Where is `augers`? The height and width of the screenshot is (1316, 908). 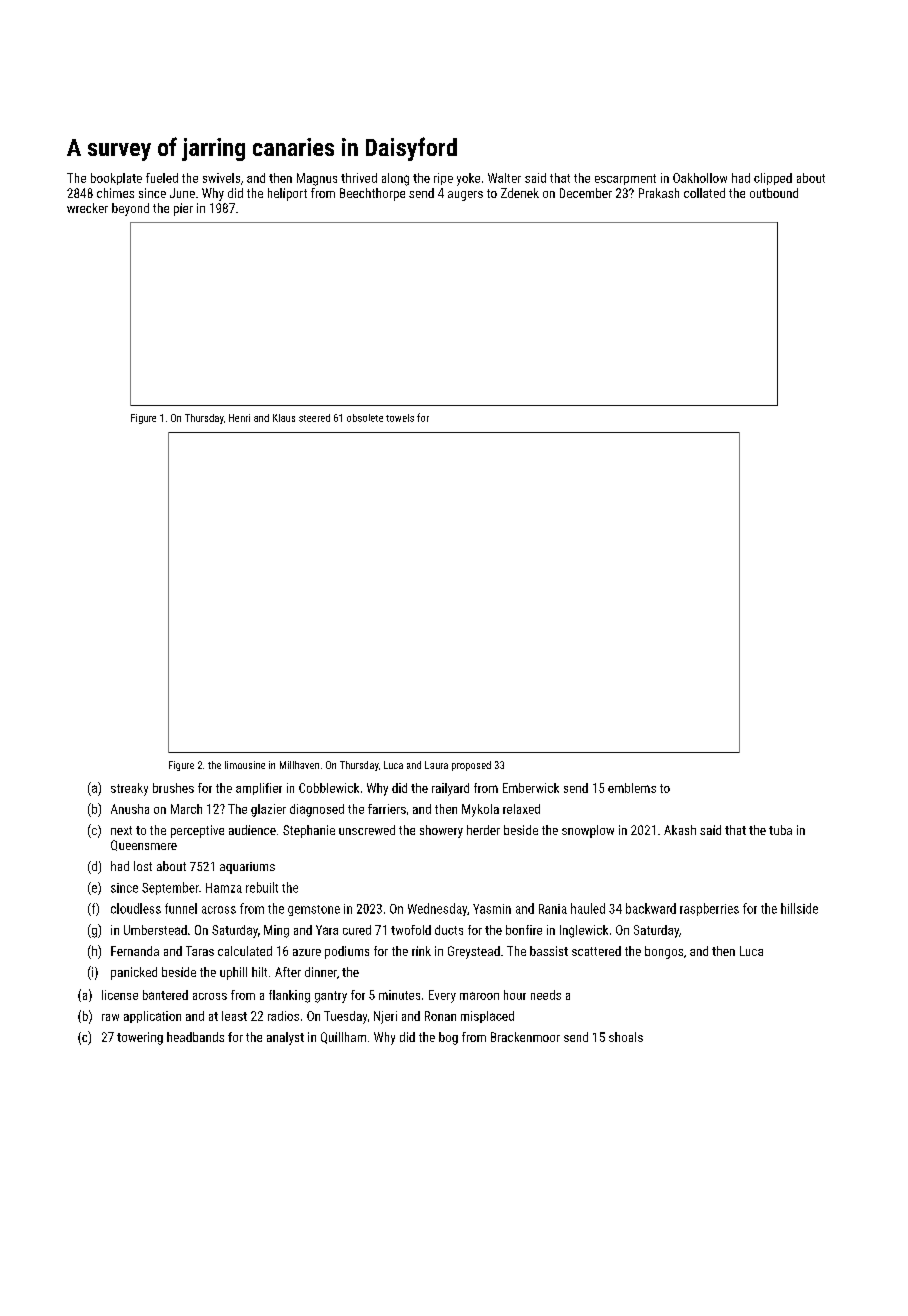 augers is located at coordinates (465, 196).
